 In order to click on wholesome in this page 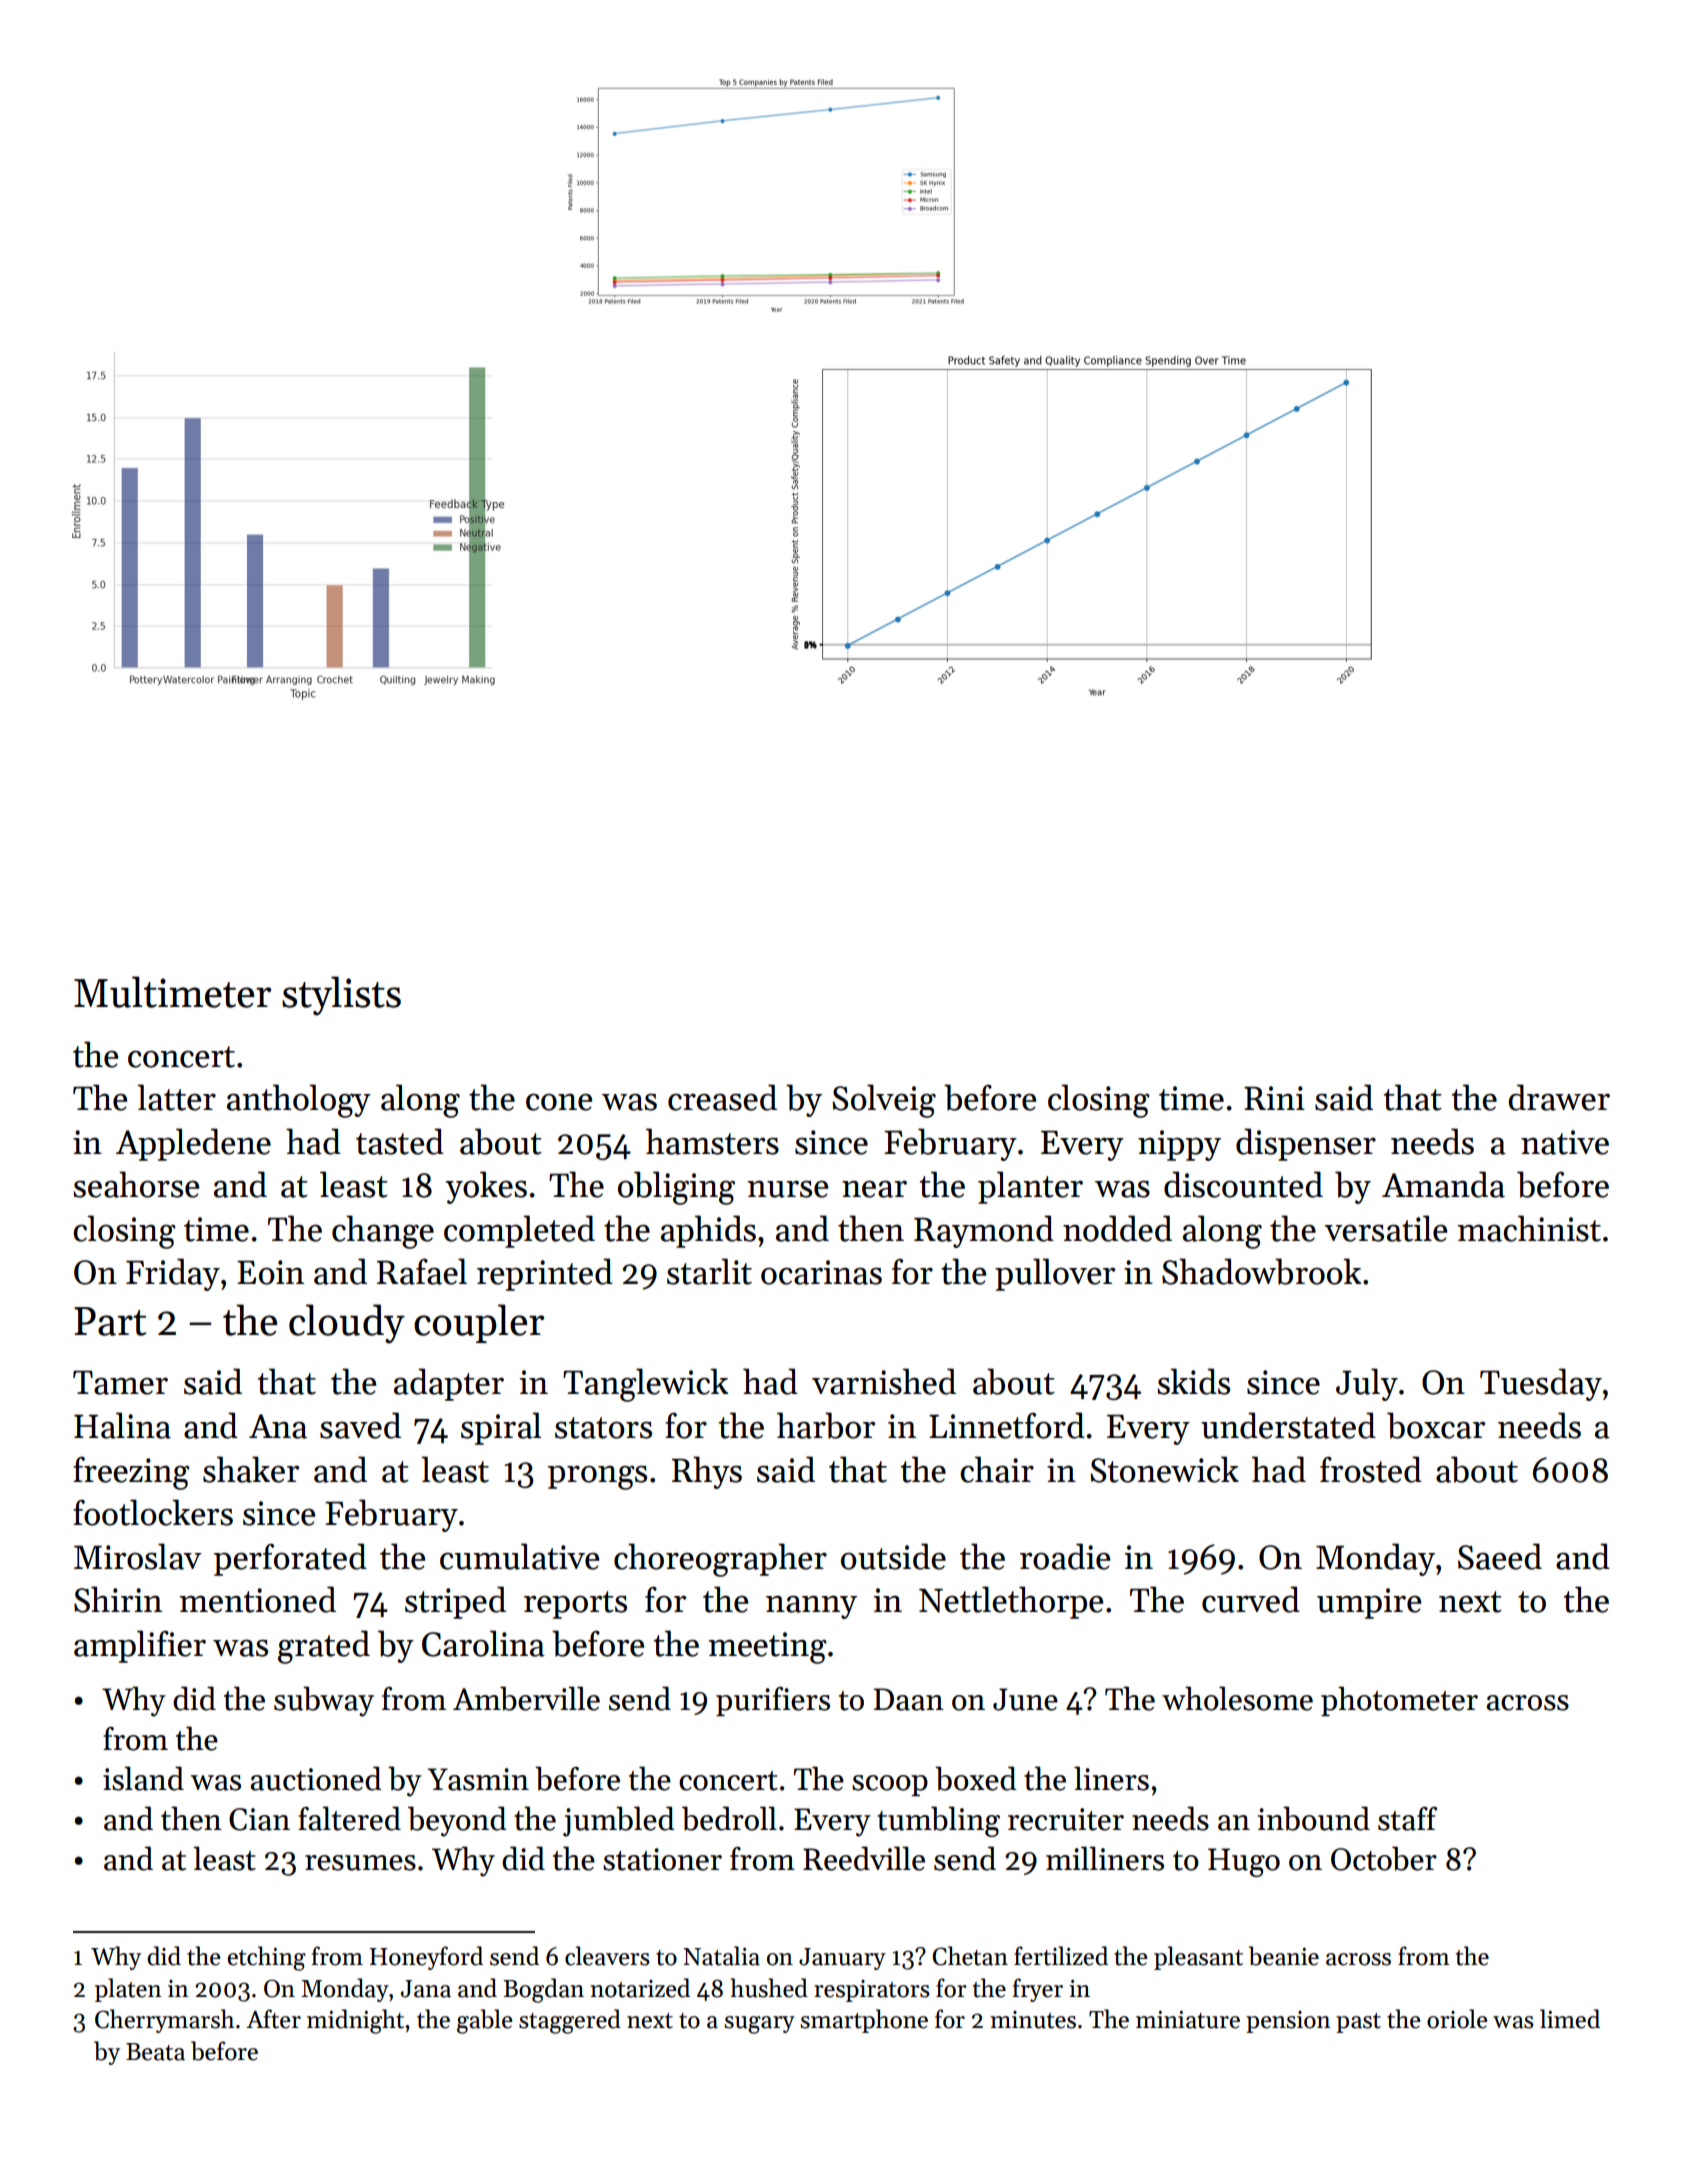, I will do `click(1237, 1698)`.
